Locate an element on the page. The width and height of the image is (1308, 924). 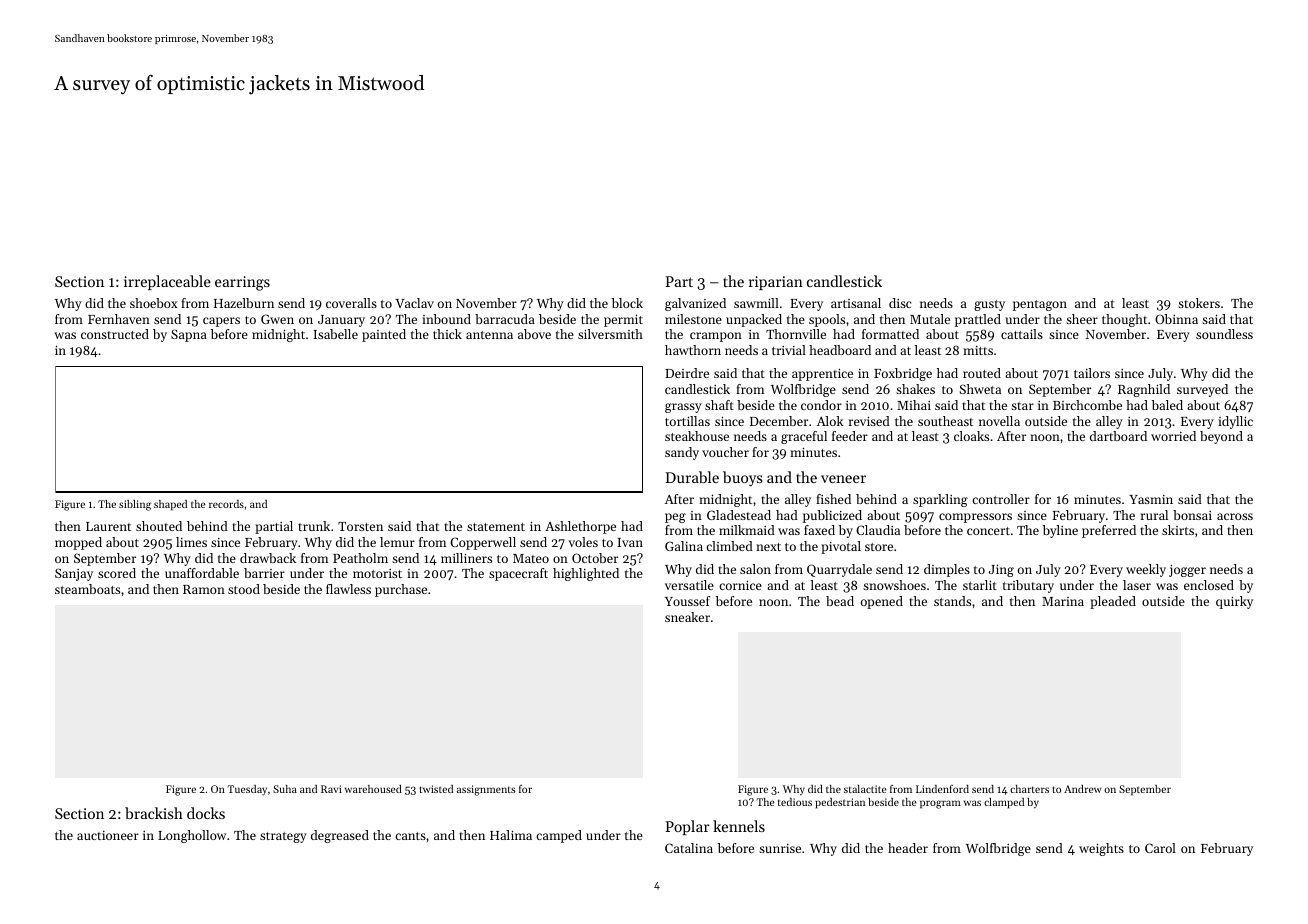
riparian is located at coordinates (776, 283).
